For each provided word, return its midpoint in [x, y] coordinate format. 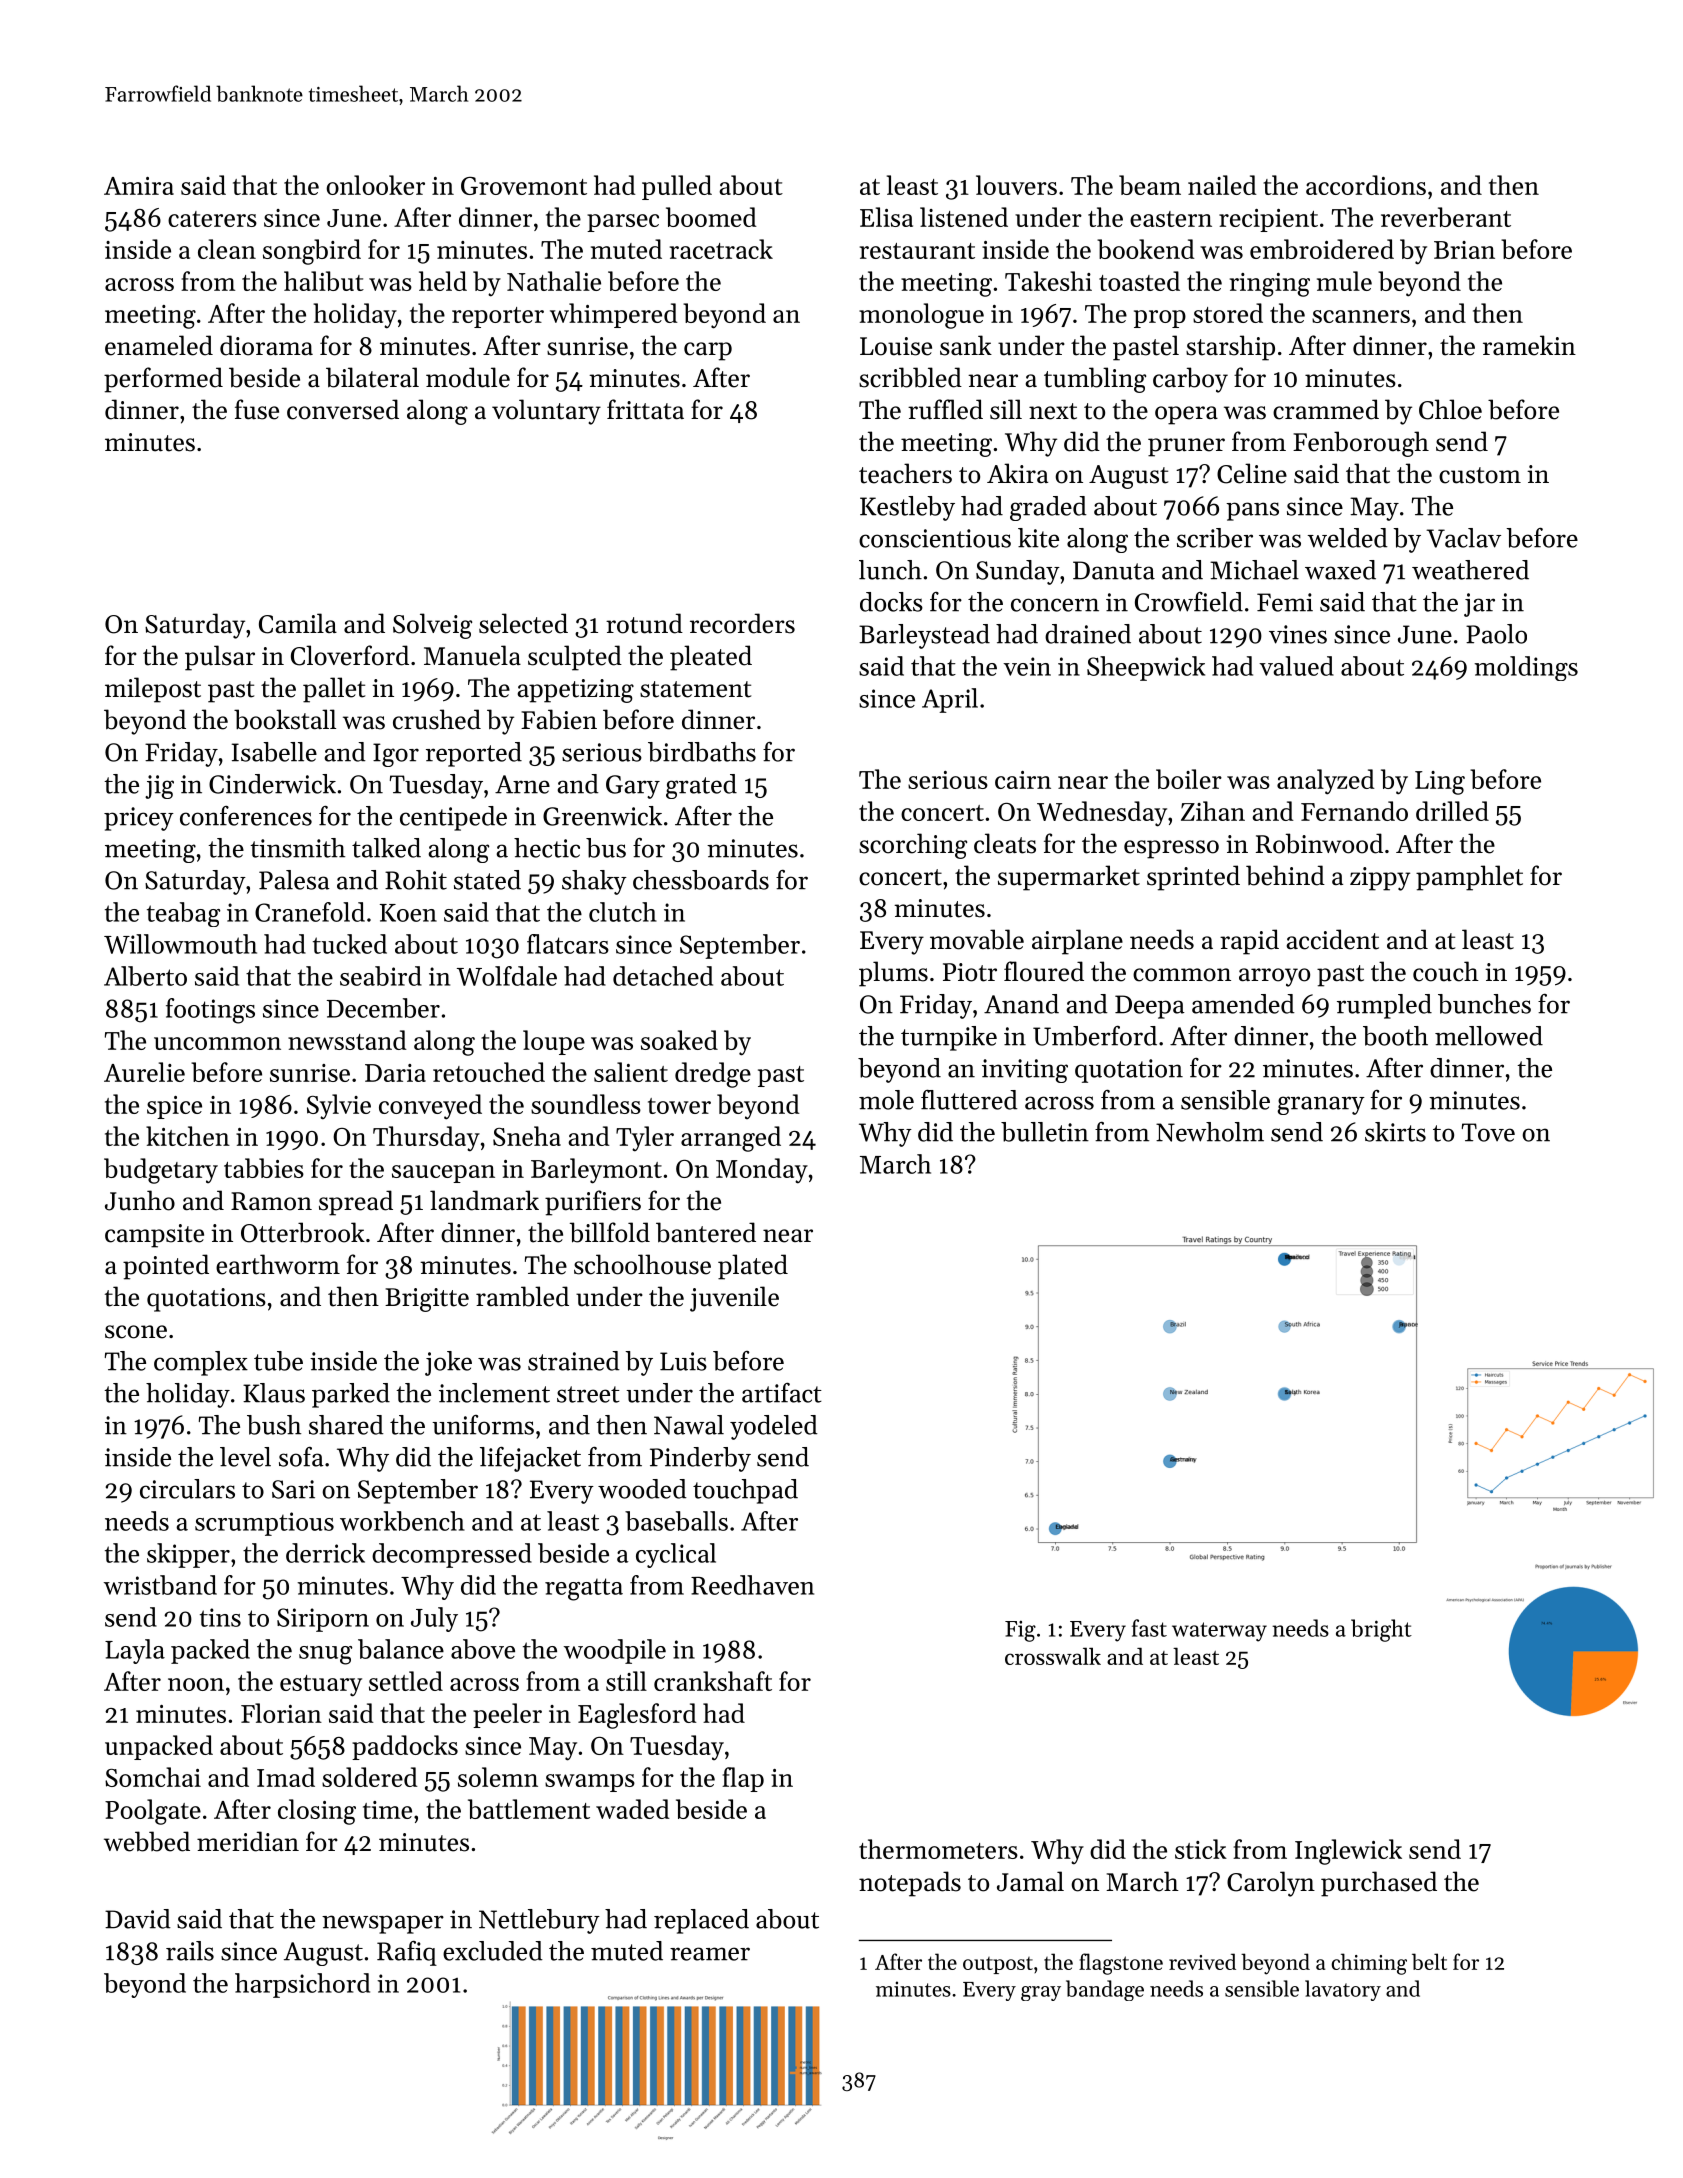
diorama [266, 345]
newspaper [383, 1924]
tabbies [264, 1168]
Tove [1488, 1132]
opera [1186, 415]
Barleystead [924, 636]
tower [679, 1106]
